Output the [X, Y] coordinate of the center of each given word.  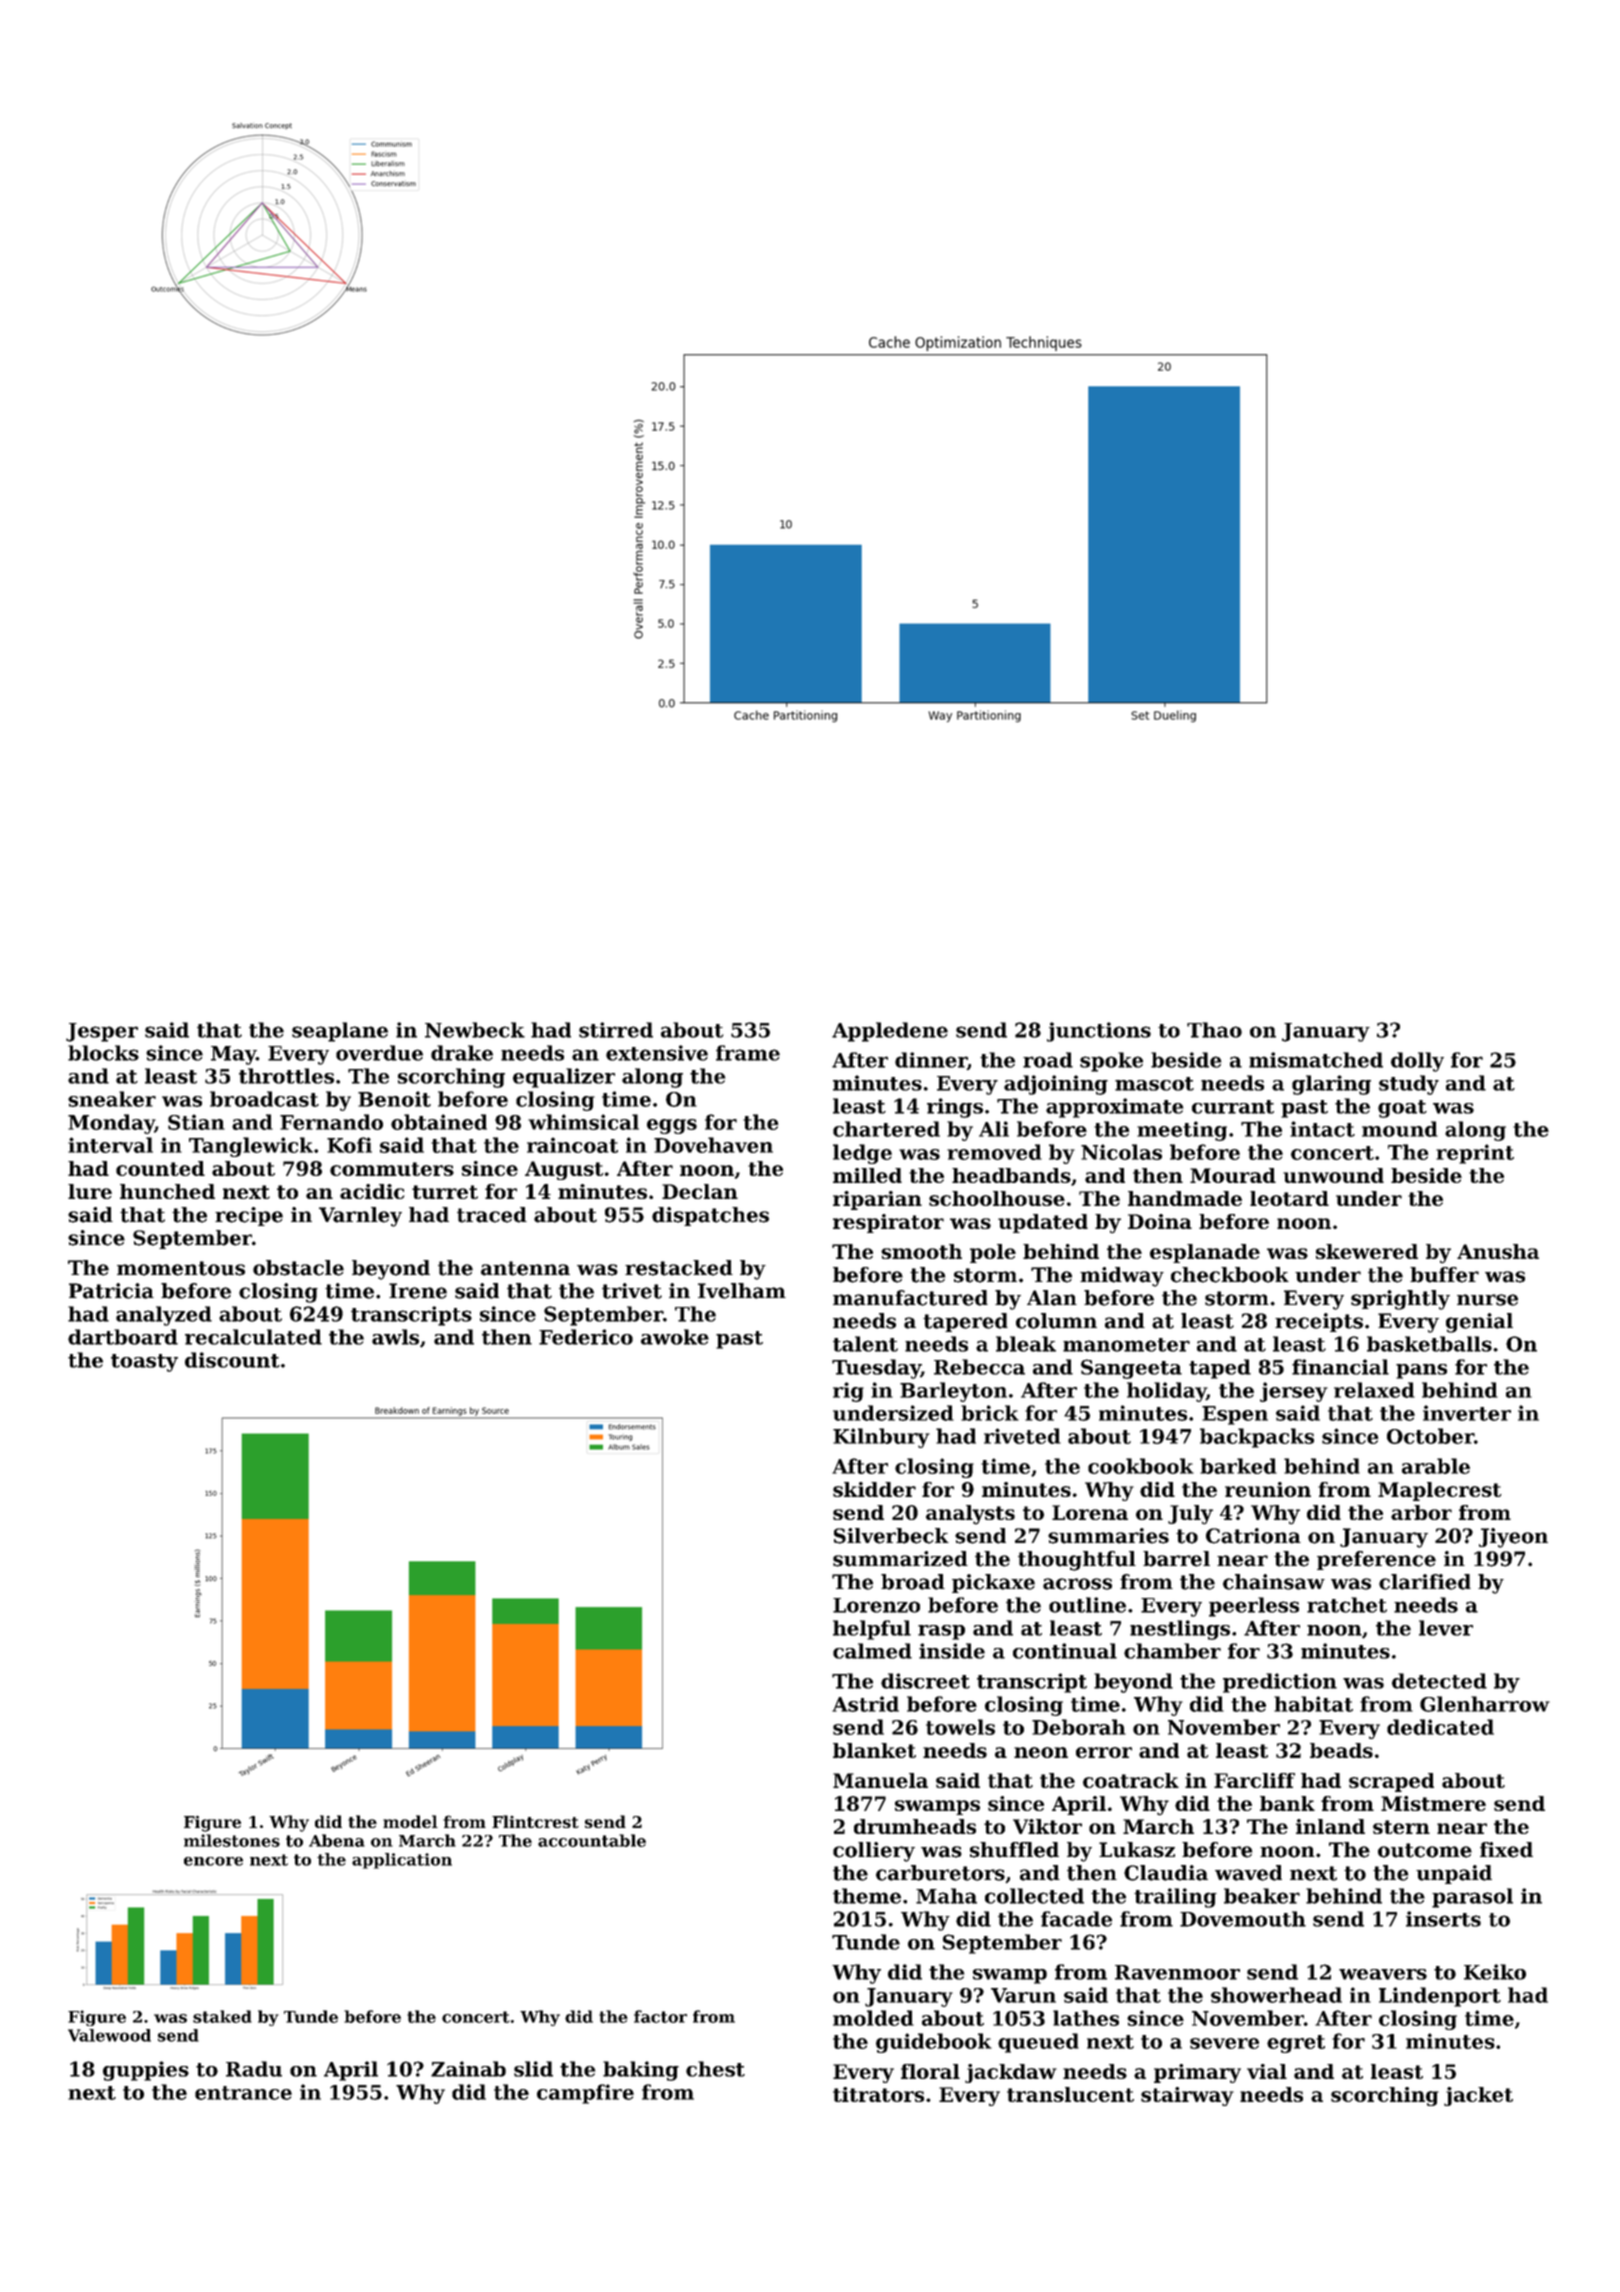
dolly [1417, 1062]
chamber [1172, 1651]
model [410, 1821]
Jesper [102, 1032]
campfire [585, 2094]
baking [641, 2071]
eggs [672, 1126]
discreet [925, 1681]
